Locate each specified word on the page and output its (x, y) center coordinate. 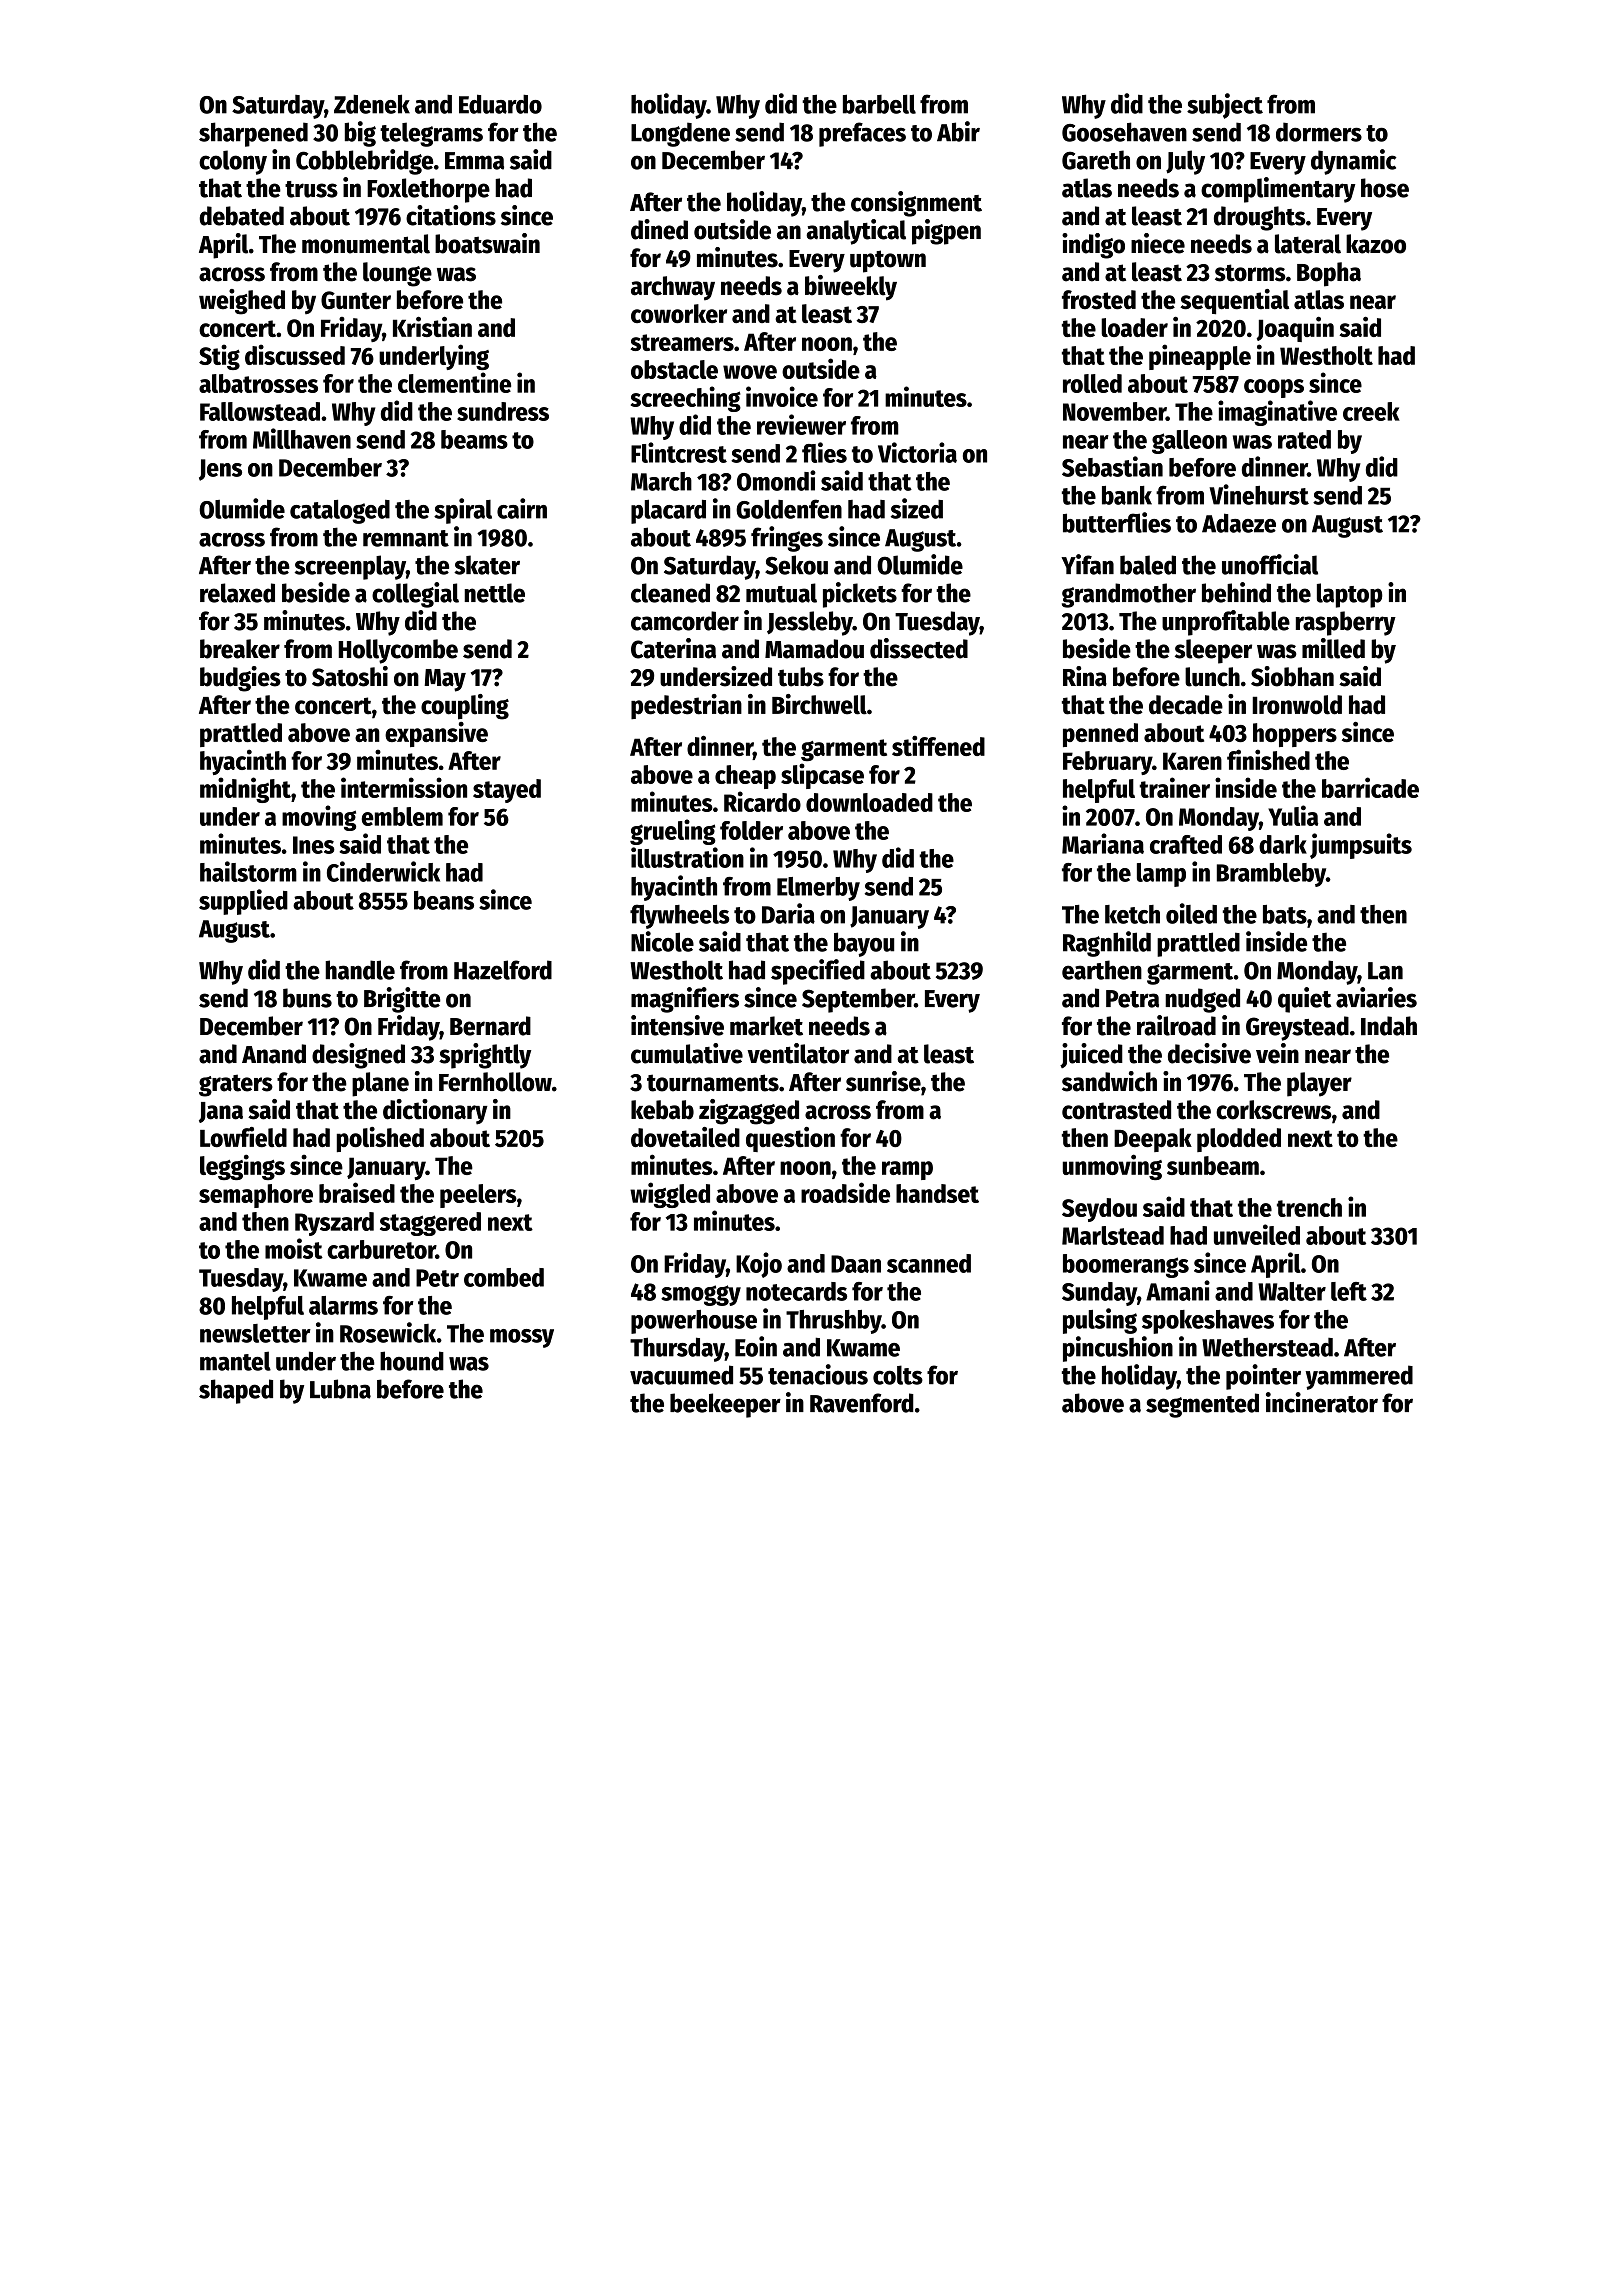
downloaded (869, 802)
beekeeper (725, 1405)
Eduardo (500, 104)
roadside (845, 1192)
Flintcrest (679, 452)
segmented (1202, 1405)
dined (659, 229)
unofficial (1270, 564)
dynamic (1354, 162)
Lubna (340, 1389)
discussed (295, 354)
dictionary (435, 1112)
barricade (1370, 787)
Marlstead (1113, 1235)
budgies (240, 679)
